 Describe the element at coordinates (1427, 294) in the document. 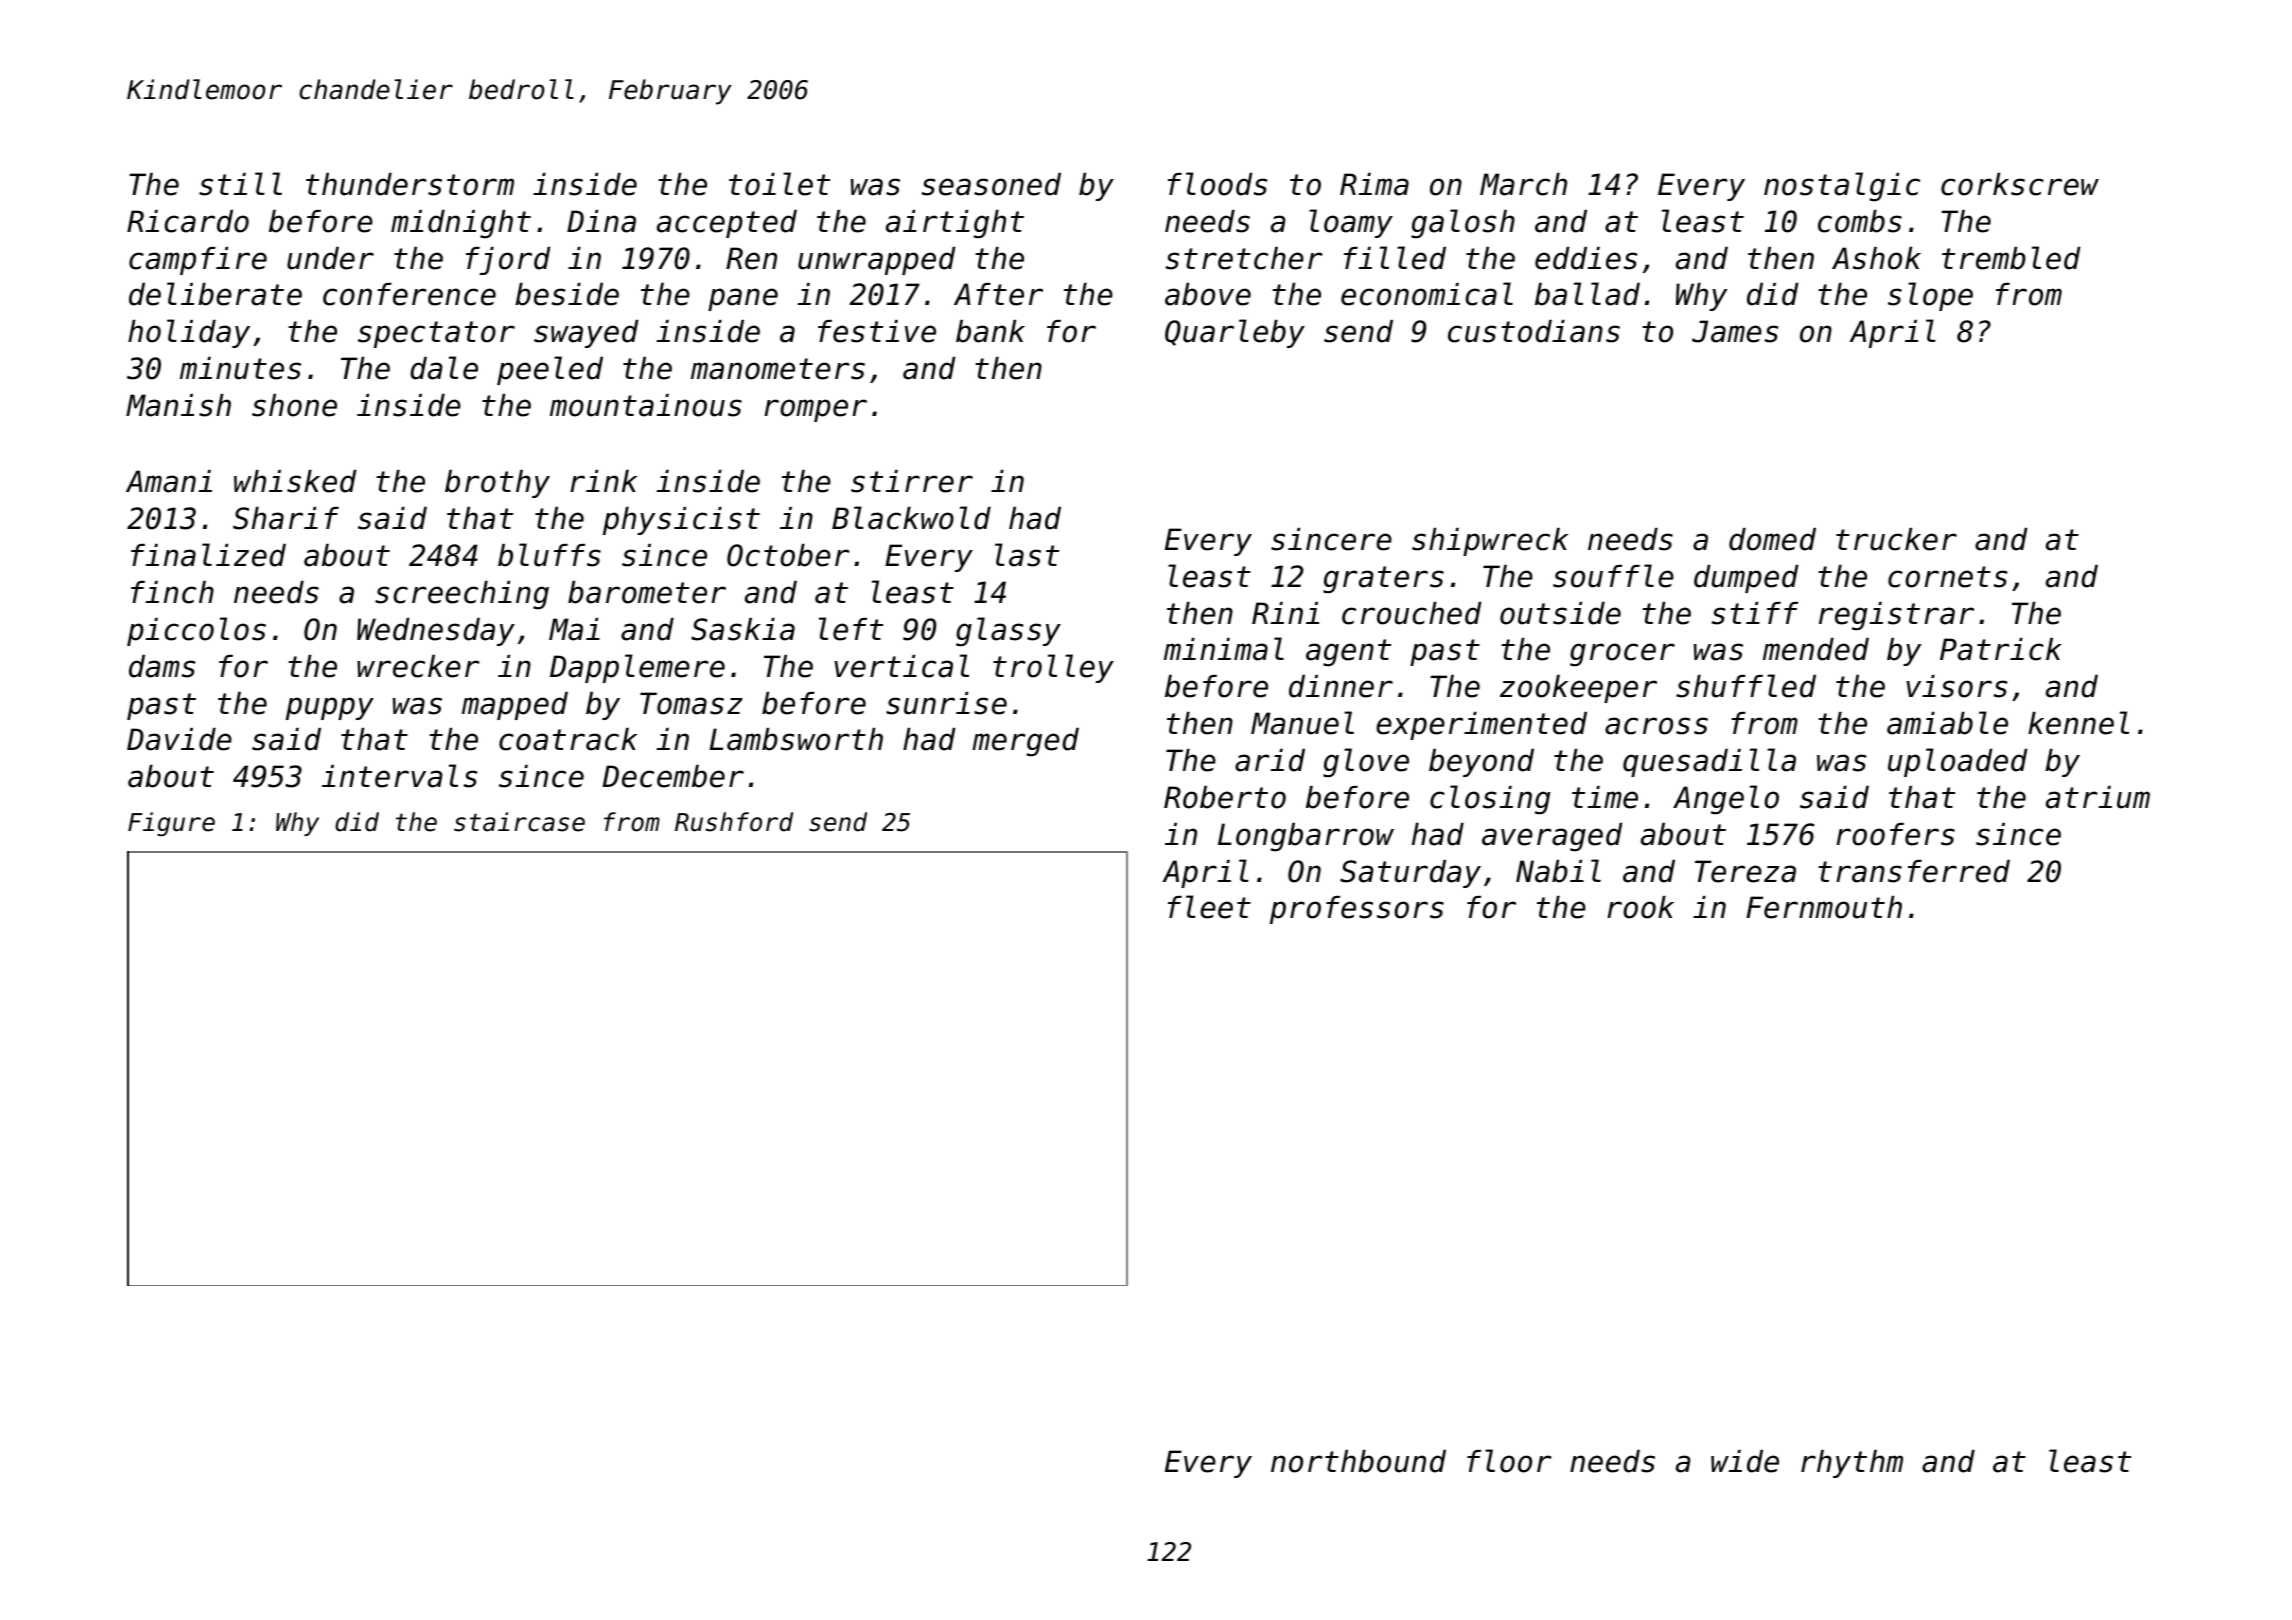

I see `economical` at that location.
